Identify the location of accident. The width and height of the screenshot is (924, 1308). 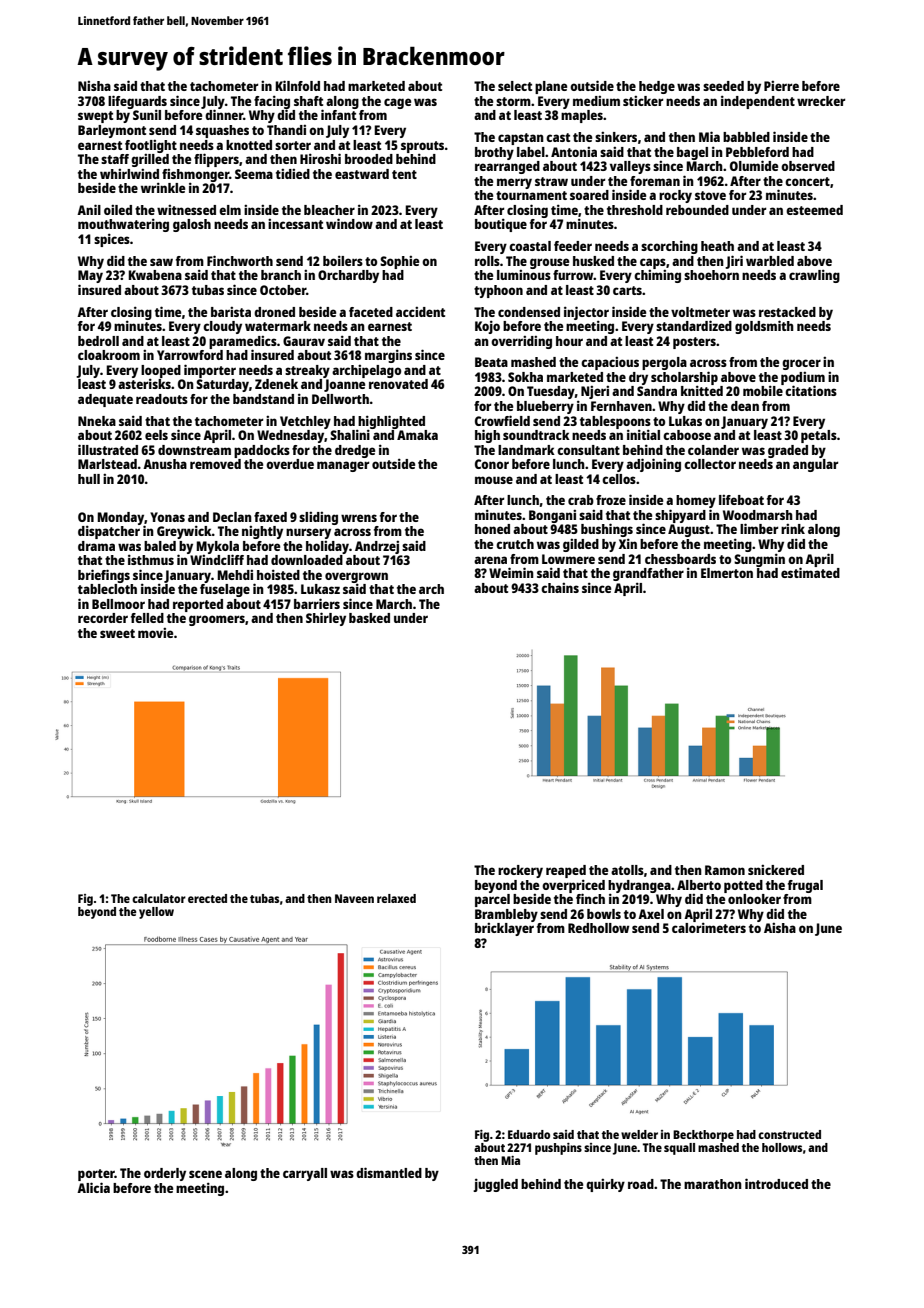
(420, 312).
